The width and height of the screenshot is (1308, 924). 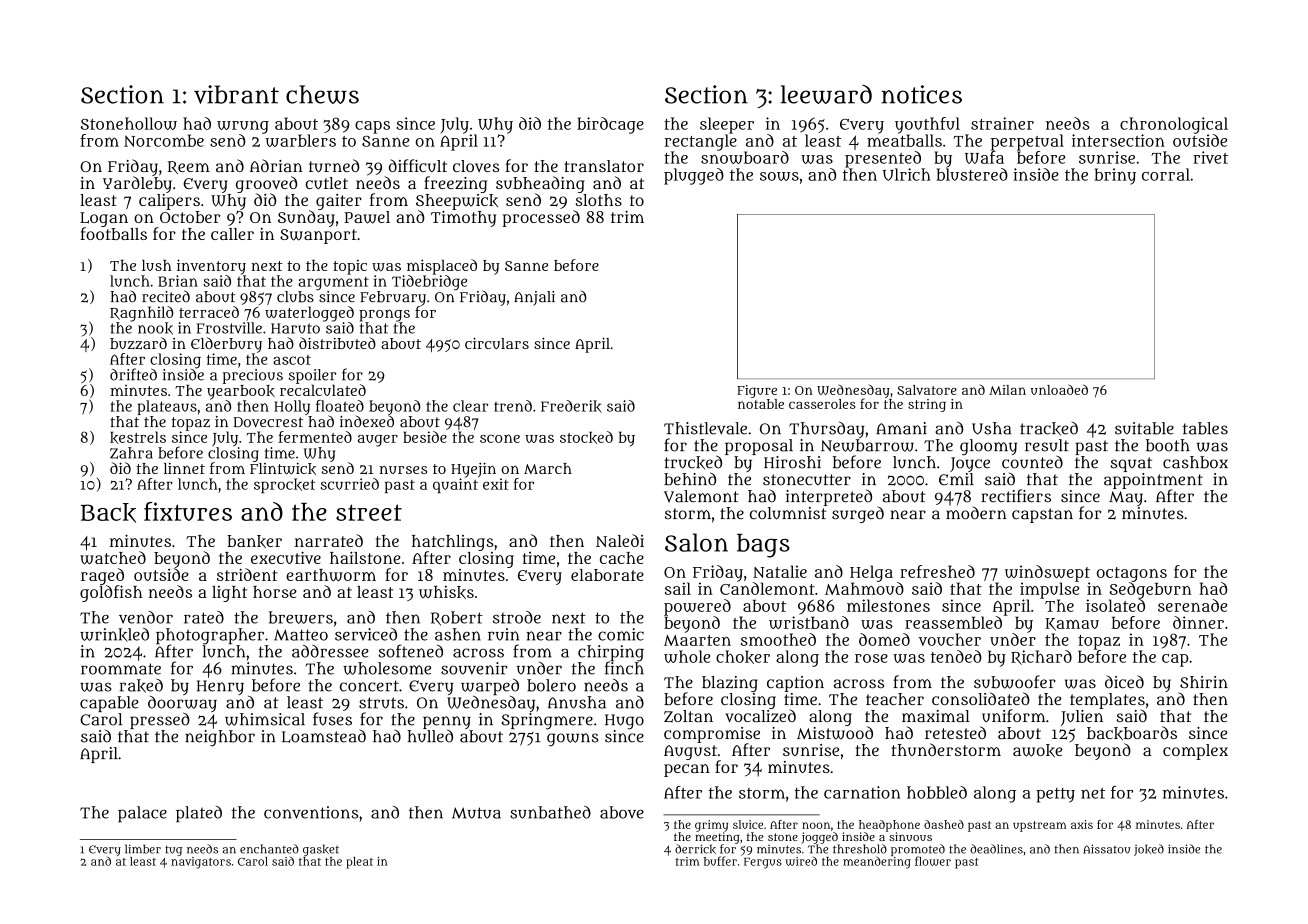 I want to click on sows, so click(x=779, y=176).
